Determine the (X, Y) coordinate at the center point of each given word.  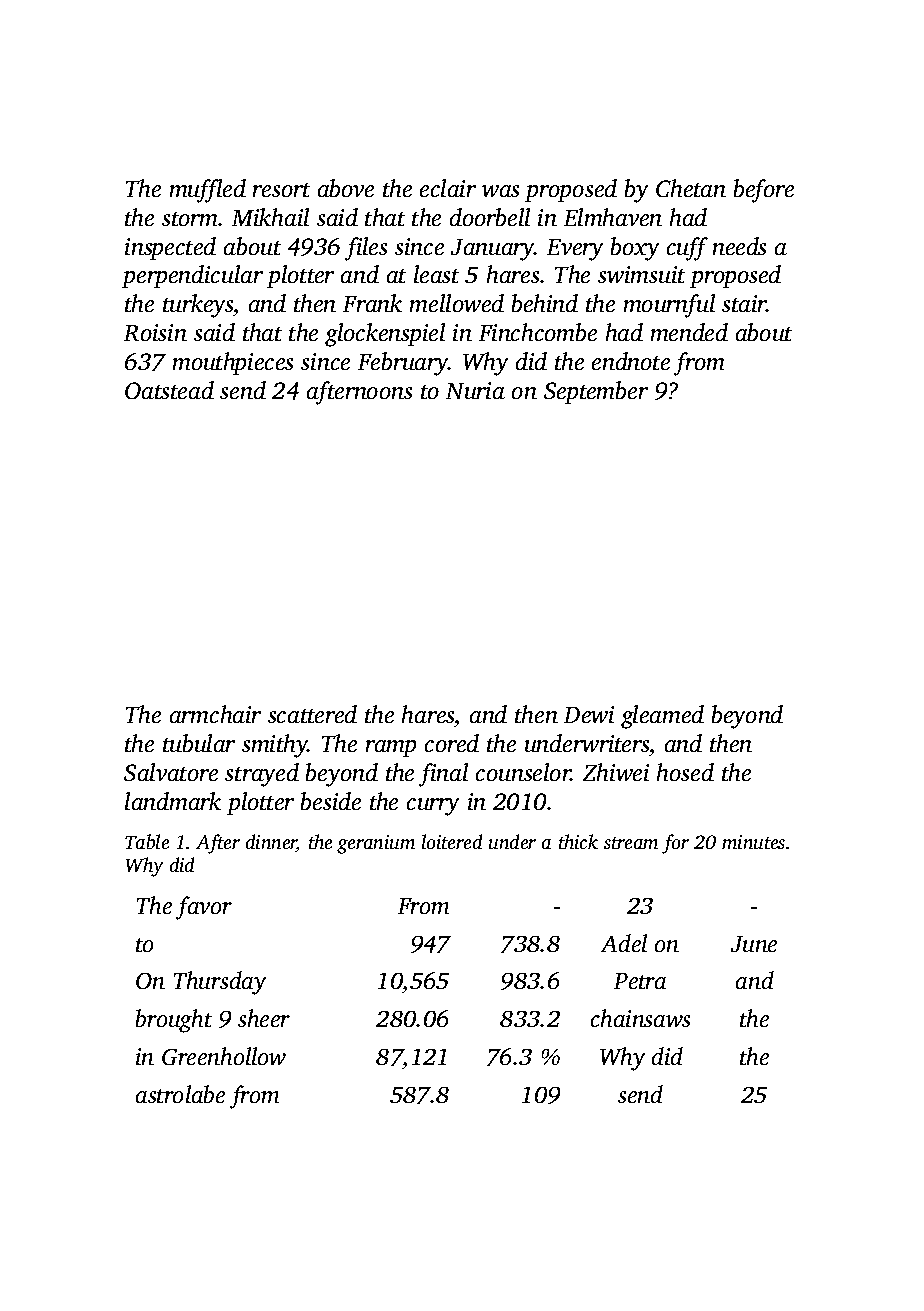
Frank (372, 303)
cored (452, 743)
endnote (631, 361)
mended (689, 332)
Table (147, 841)
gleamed (662, 717)
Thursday (220, 983)
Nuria (475, 390)
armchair (215, 714)
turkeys (198, 306)
